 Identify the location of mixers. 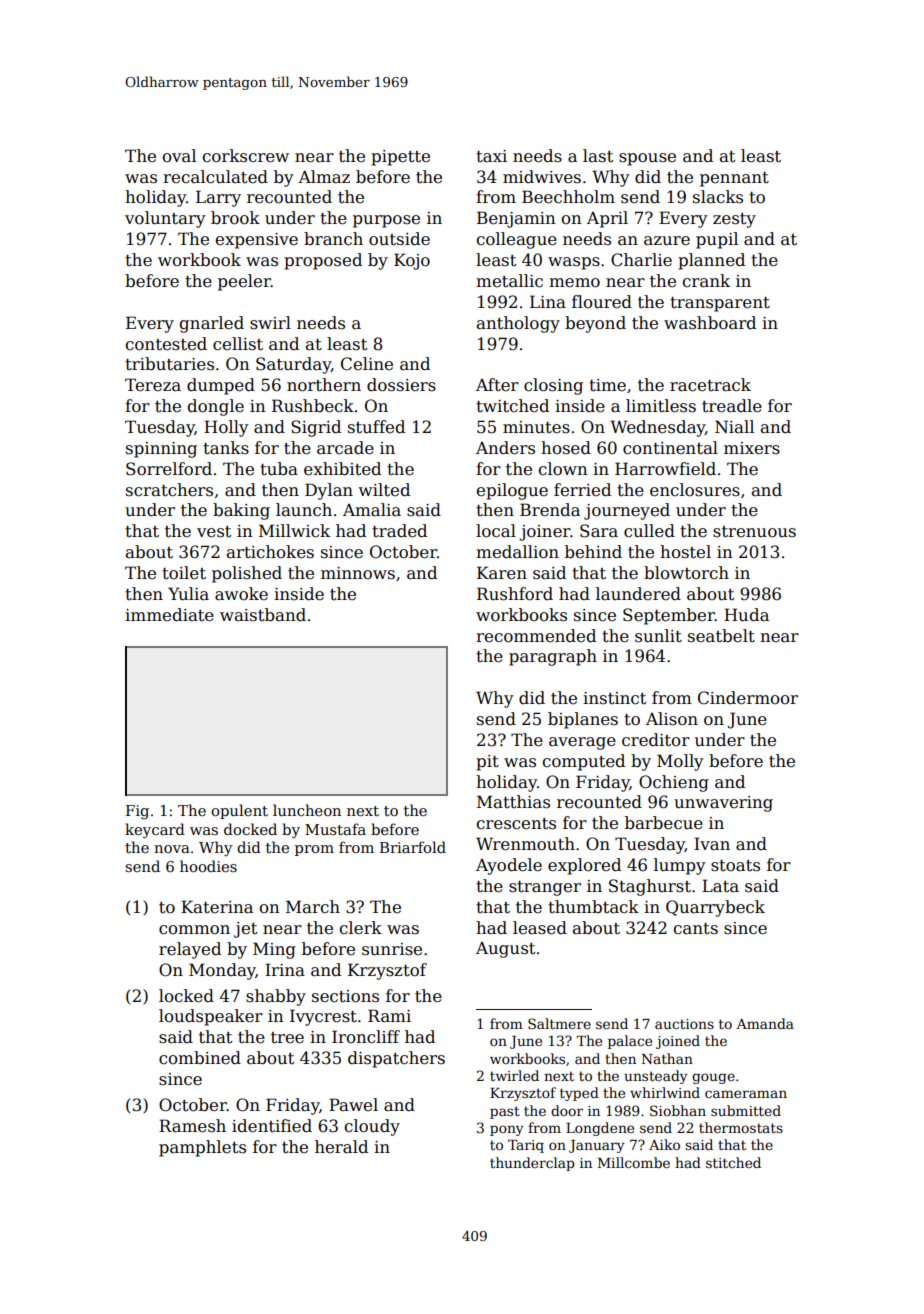
(752, 448).
